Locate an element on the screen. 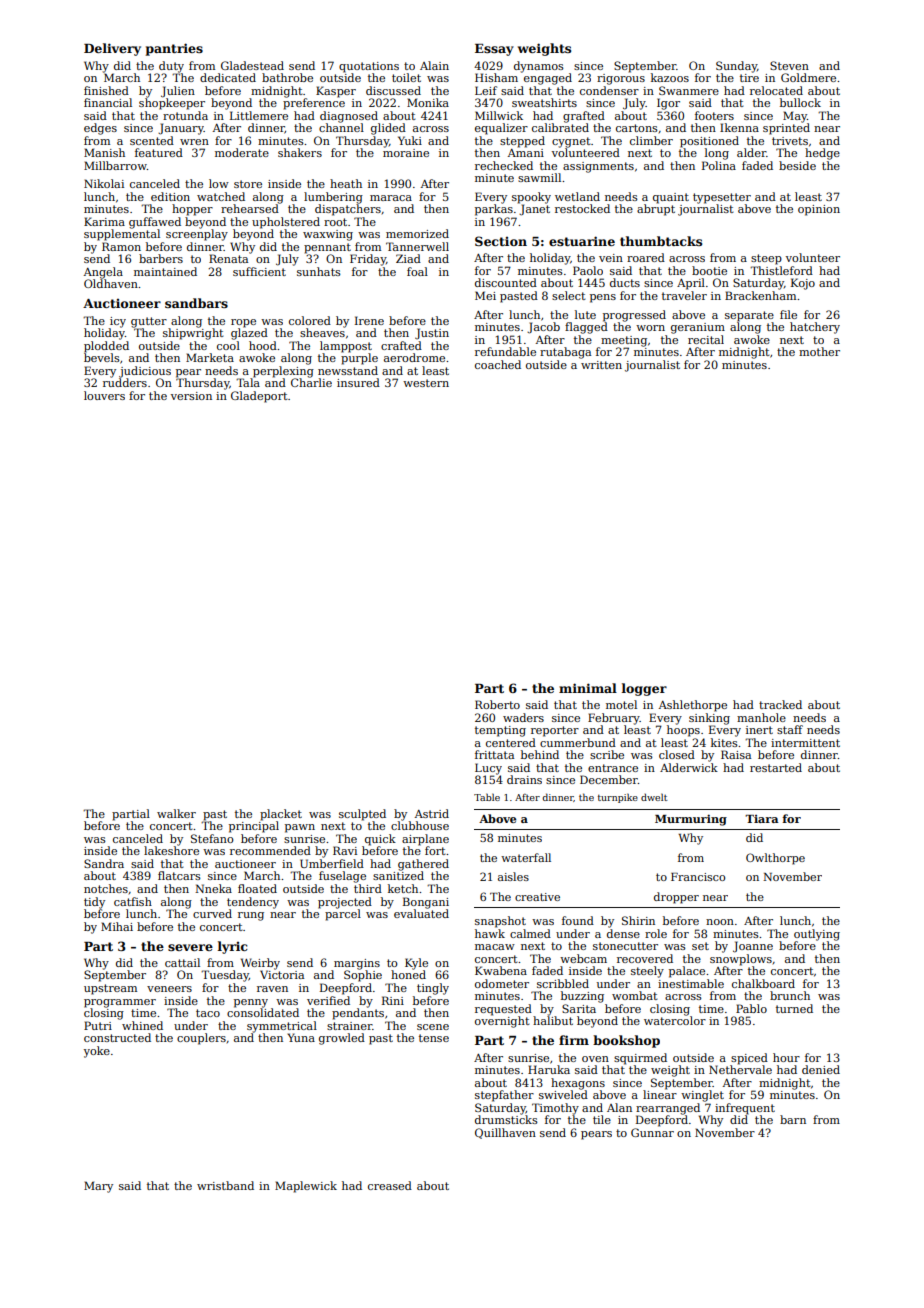 The image size is (924, 1308). yoke is located at coordinates (97, 1052).
